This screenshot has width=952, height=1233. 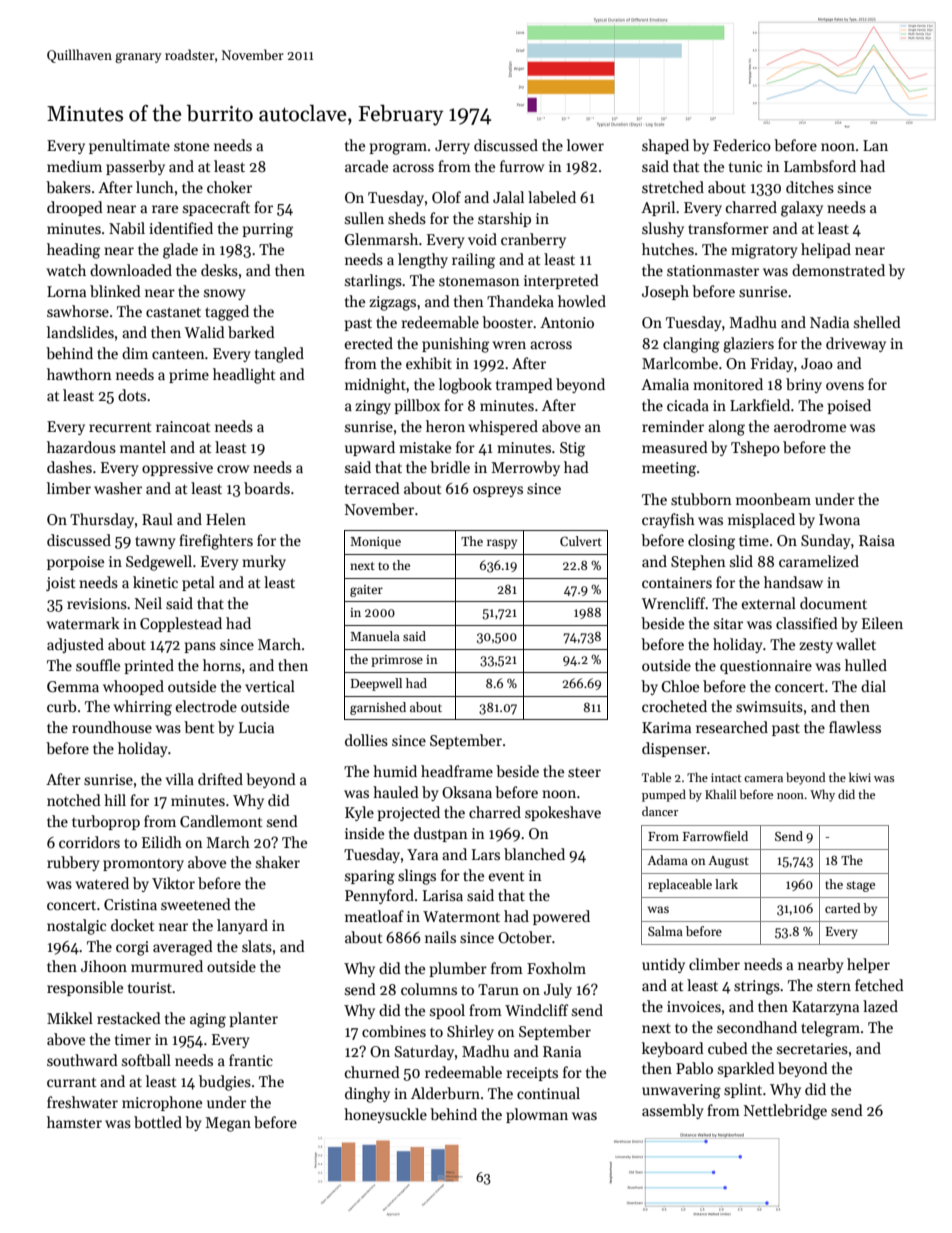 I want to click on Mikkel, so click(x=70, y=1018).
